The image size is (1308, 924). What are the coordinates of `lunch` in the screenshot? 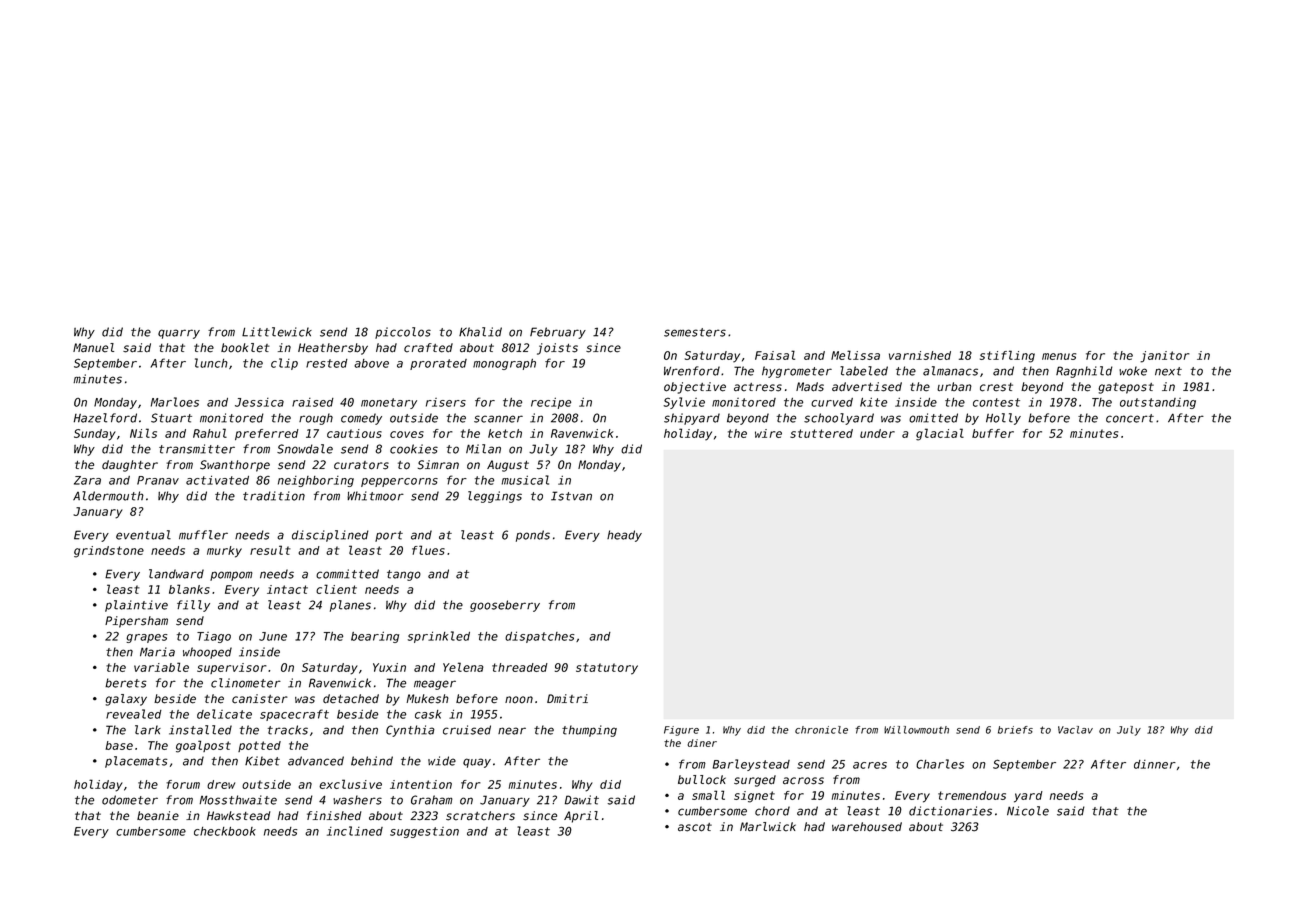 It's located at (211, 363).
